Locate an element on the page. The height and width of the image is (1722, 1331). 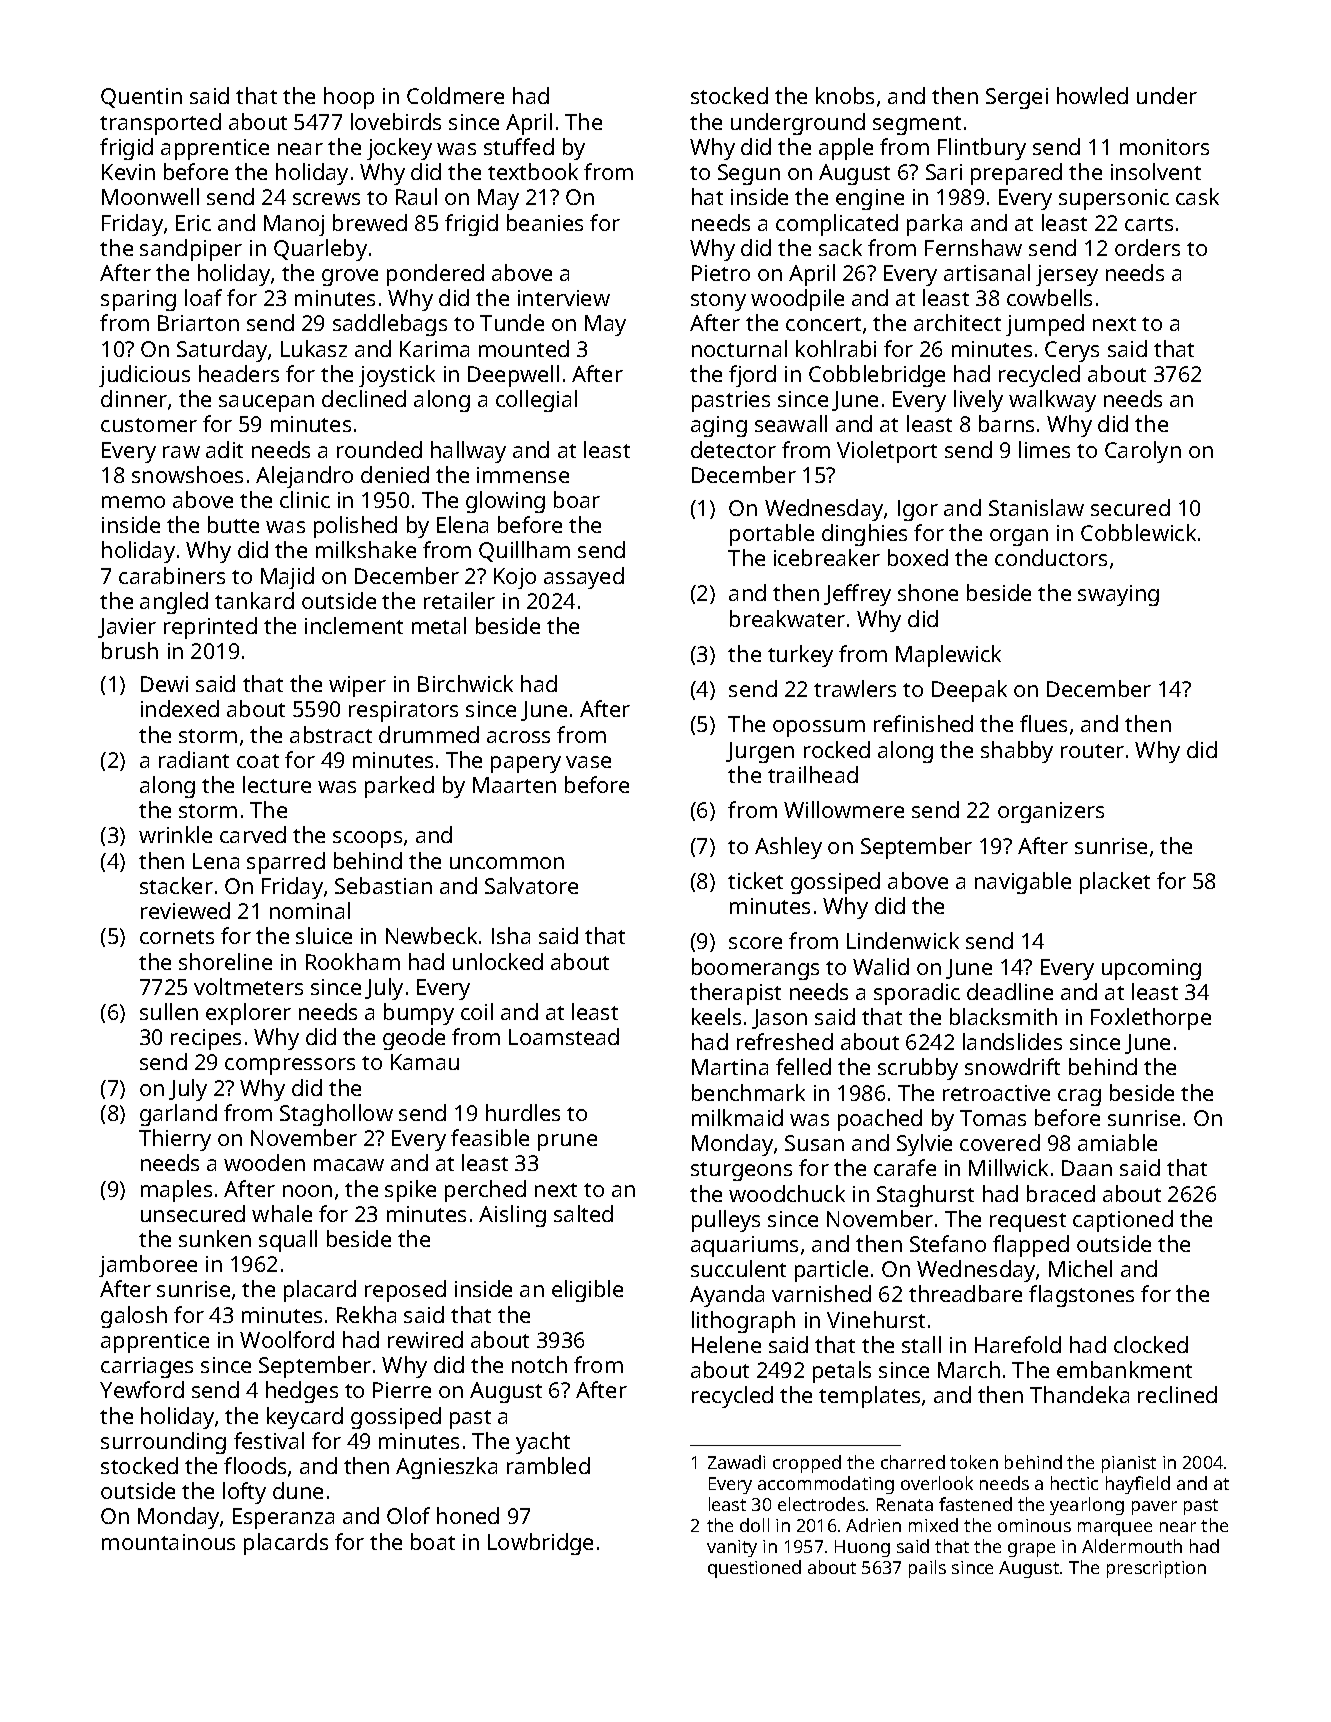
Quentin is located at coordinates (141, 98).
